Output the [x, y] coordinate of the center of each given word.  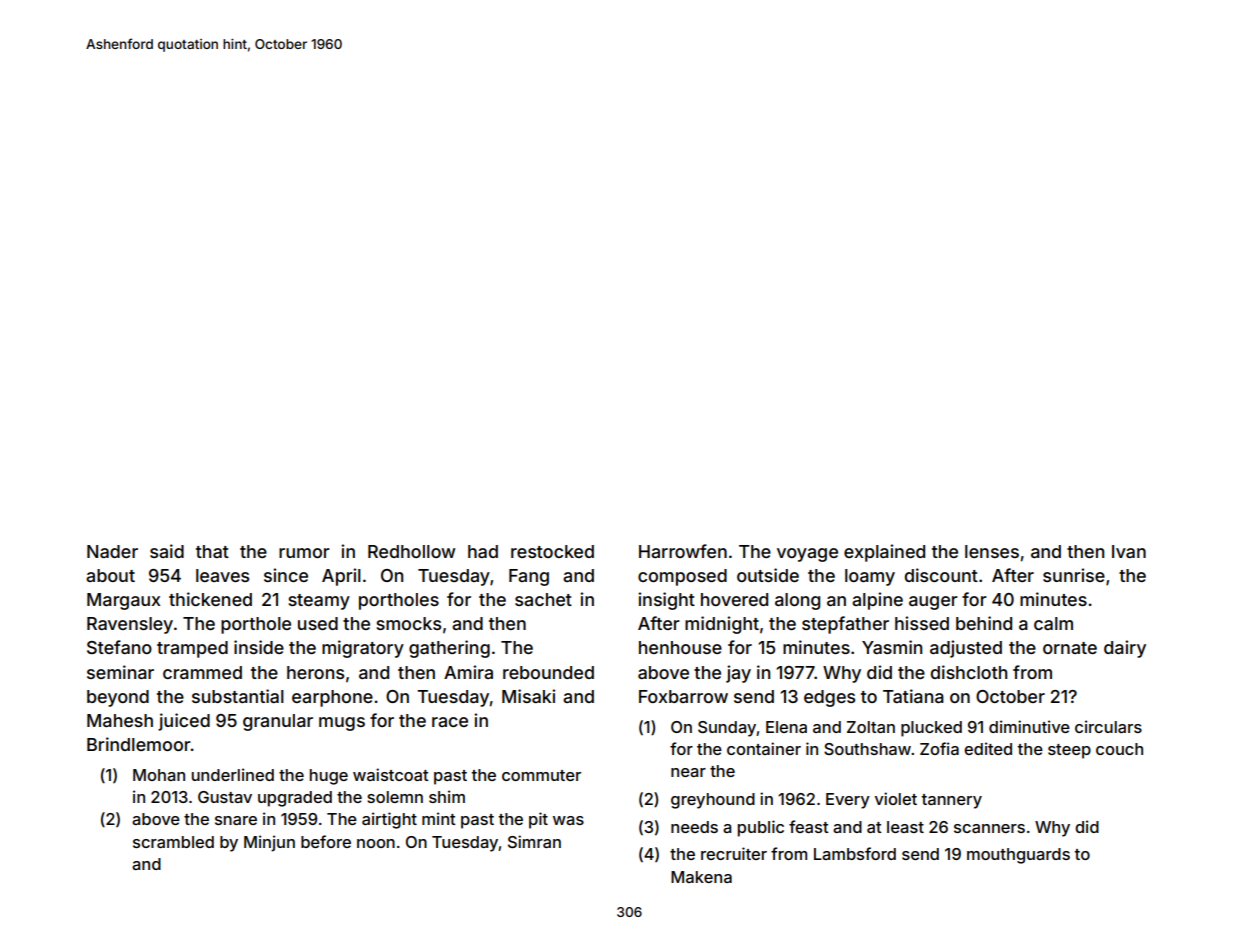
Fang [529, 577]
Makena [701, 877]
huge [329, 777]
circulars [1108, 726]
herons [315, 672]
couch [1119, 749]
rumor [304, 553]
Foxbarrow [683, 696]
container [764, 748]
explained [884, 553]
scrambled [173, 842]
